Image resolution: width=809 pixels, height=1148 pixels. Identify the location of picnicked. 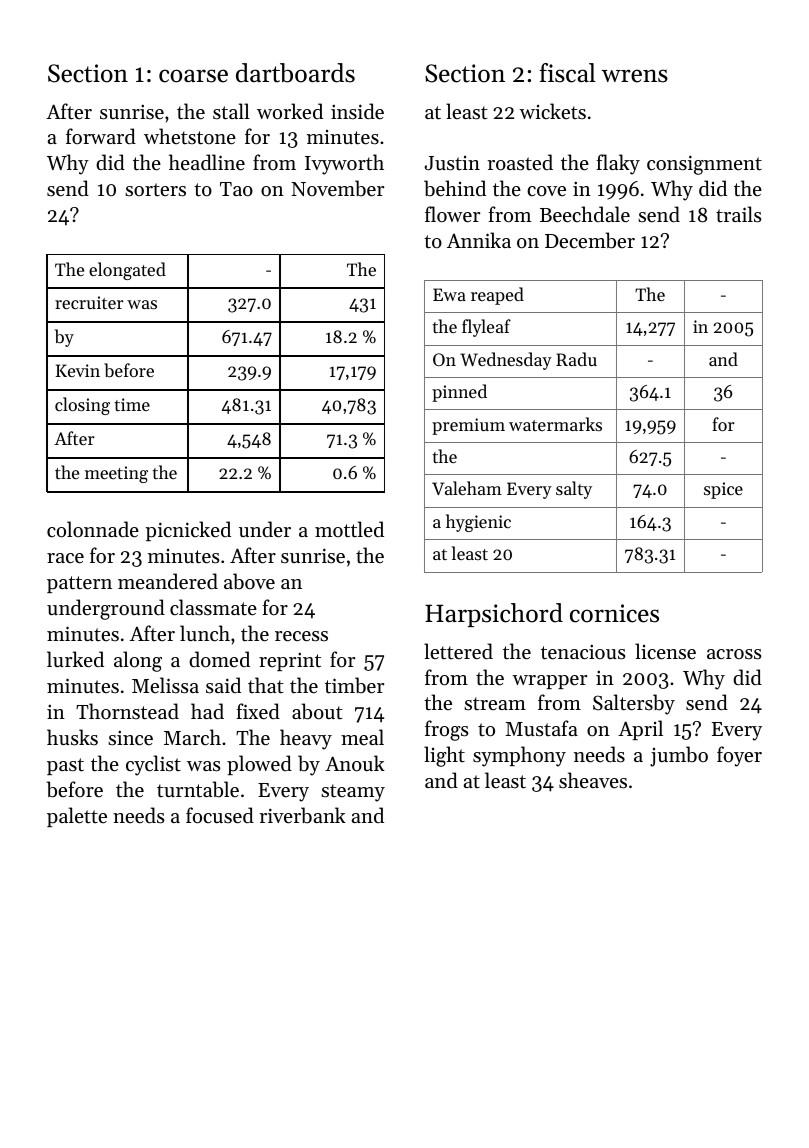
(188, 531).
